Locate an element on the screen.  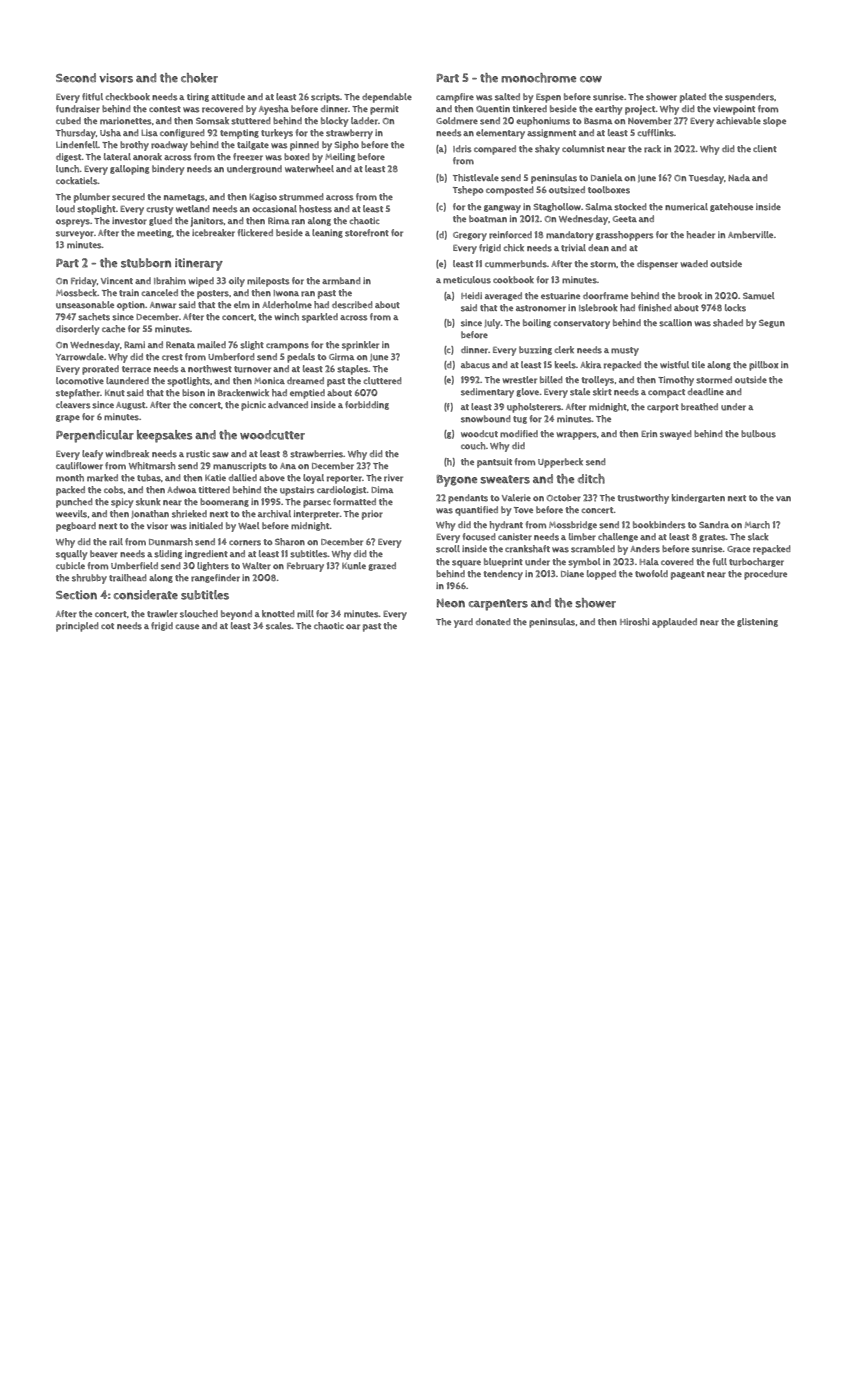
Friday is located at coordinates (84, 282).
